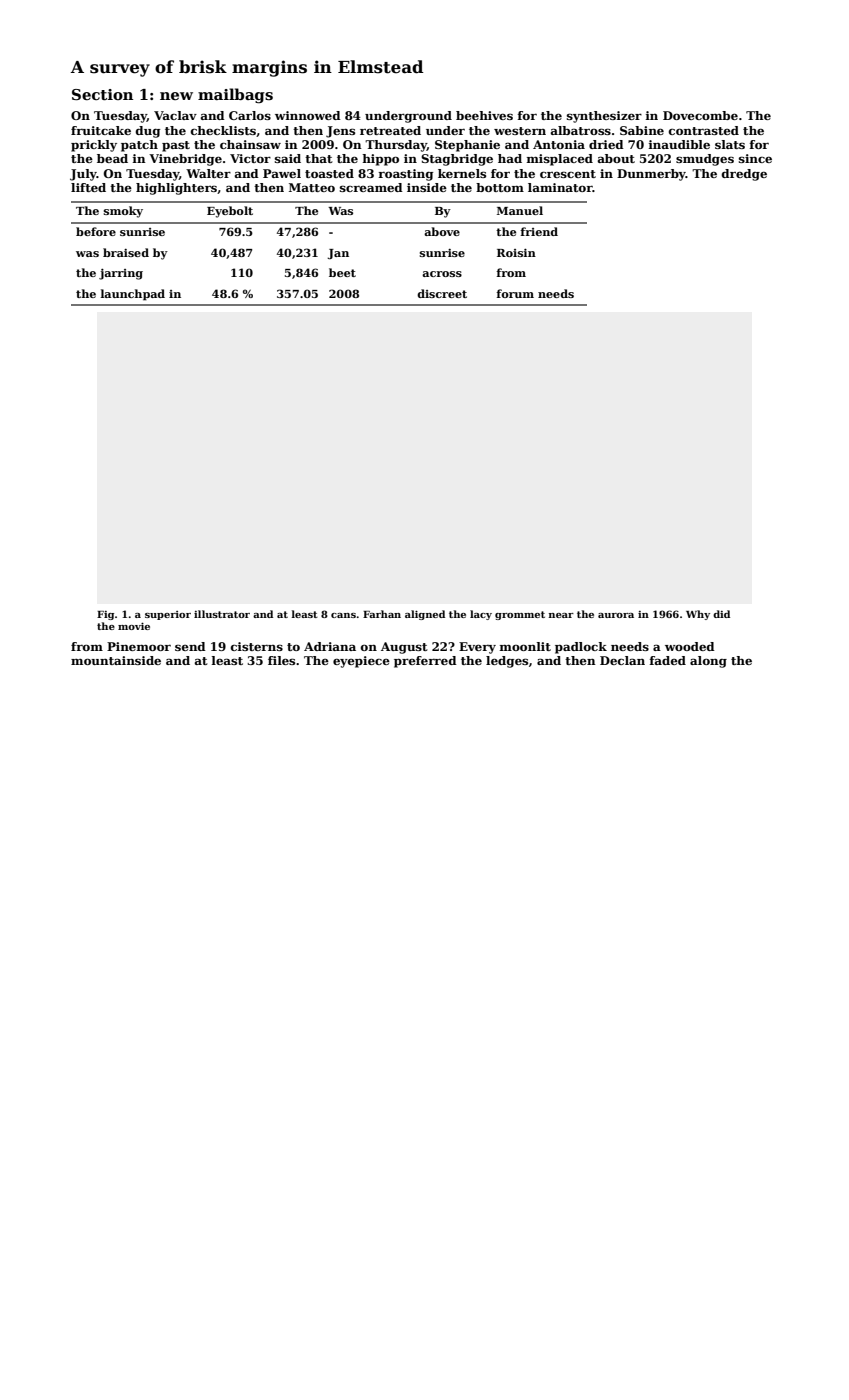 The width and height of the screenshot is (849, 1400). I want to click on Every, so click(477, 648).
